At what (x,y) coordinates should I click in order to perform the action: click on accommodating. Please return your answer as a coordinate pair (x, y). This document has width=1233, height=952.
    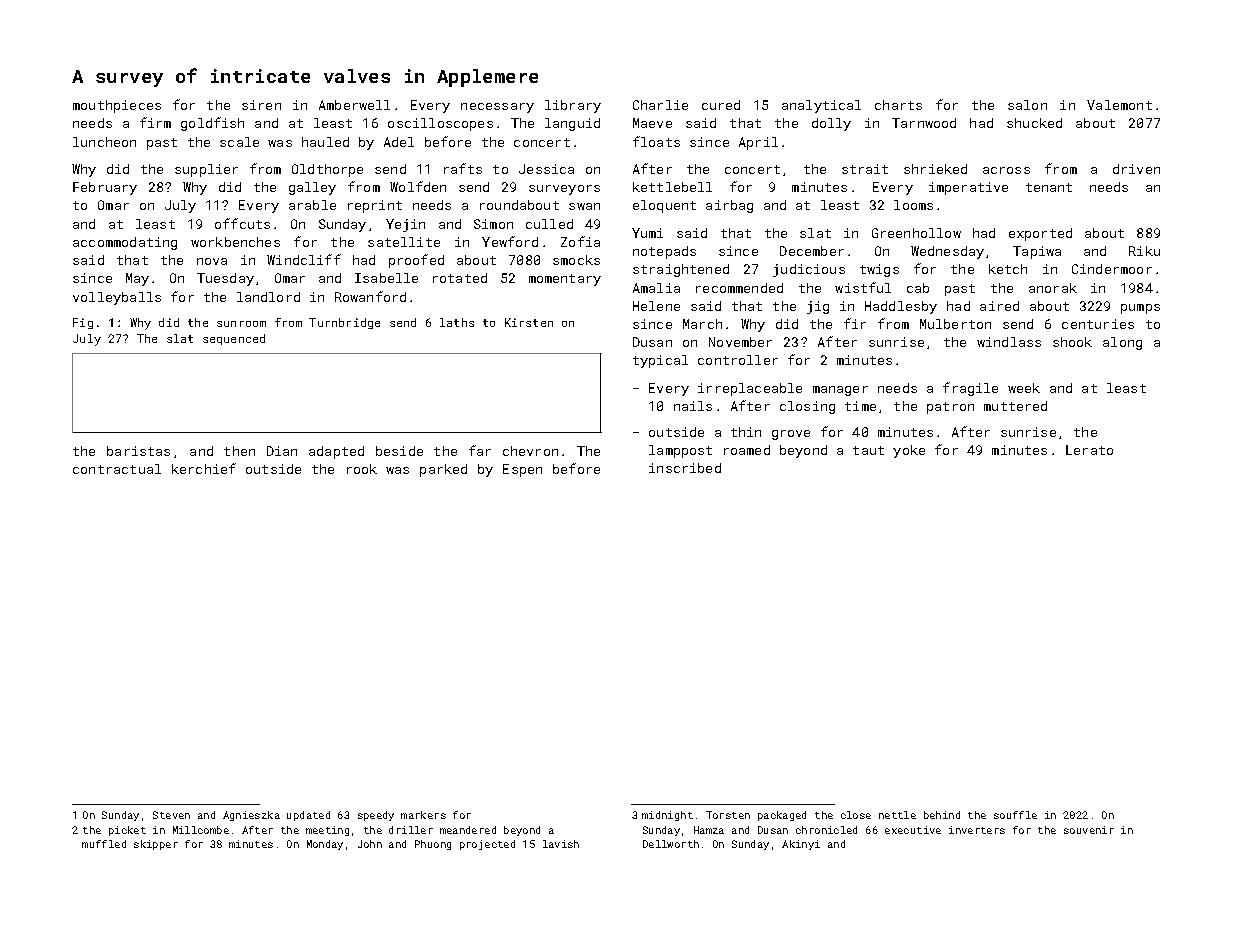
    Looking at the image, I should click on (125, 243).
